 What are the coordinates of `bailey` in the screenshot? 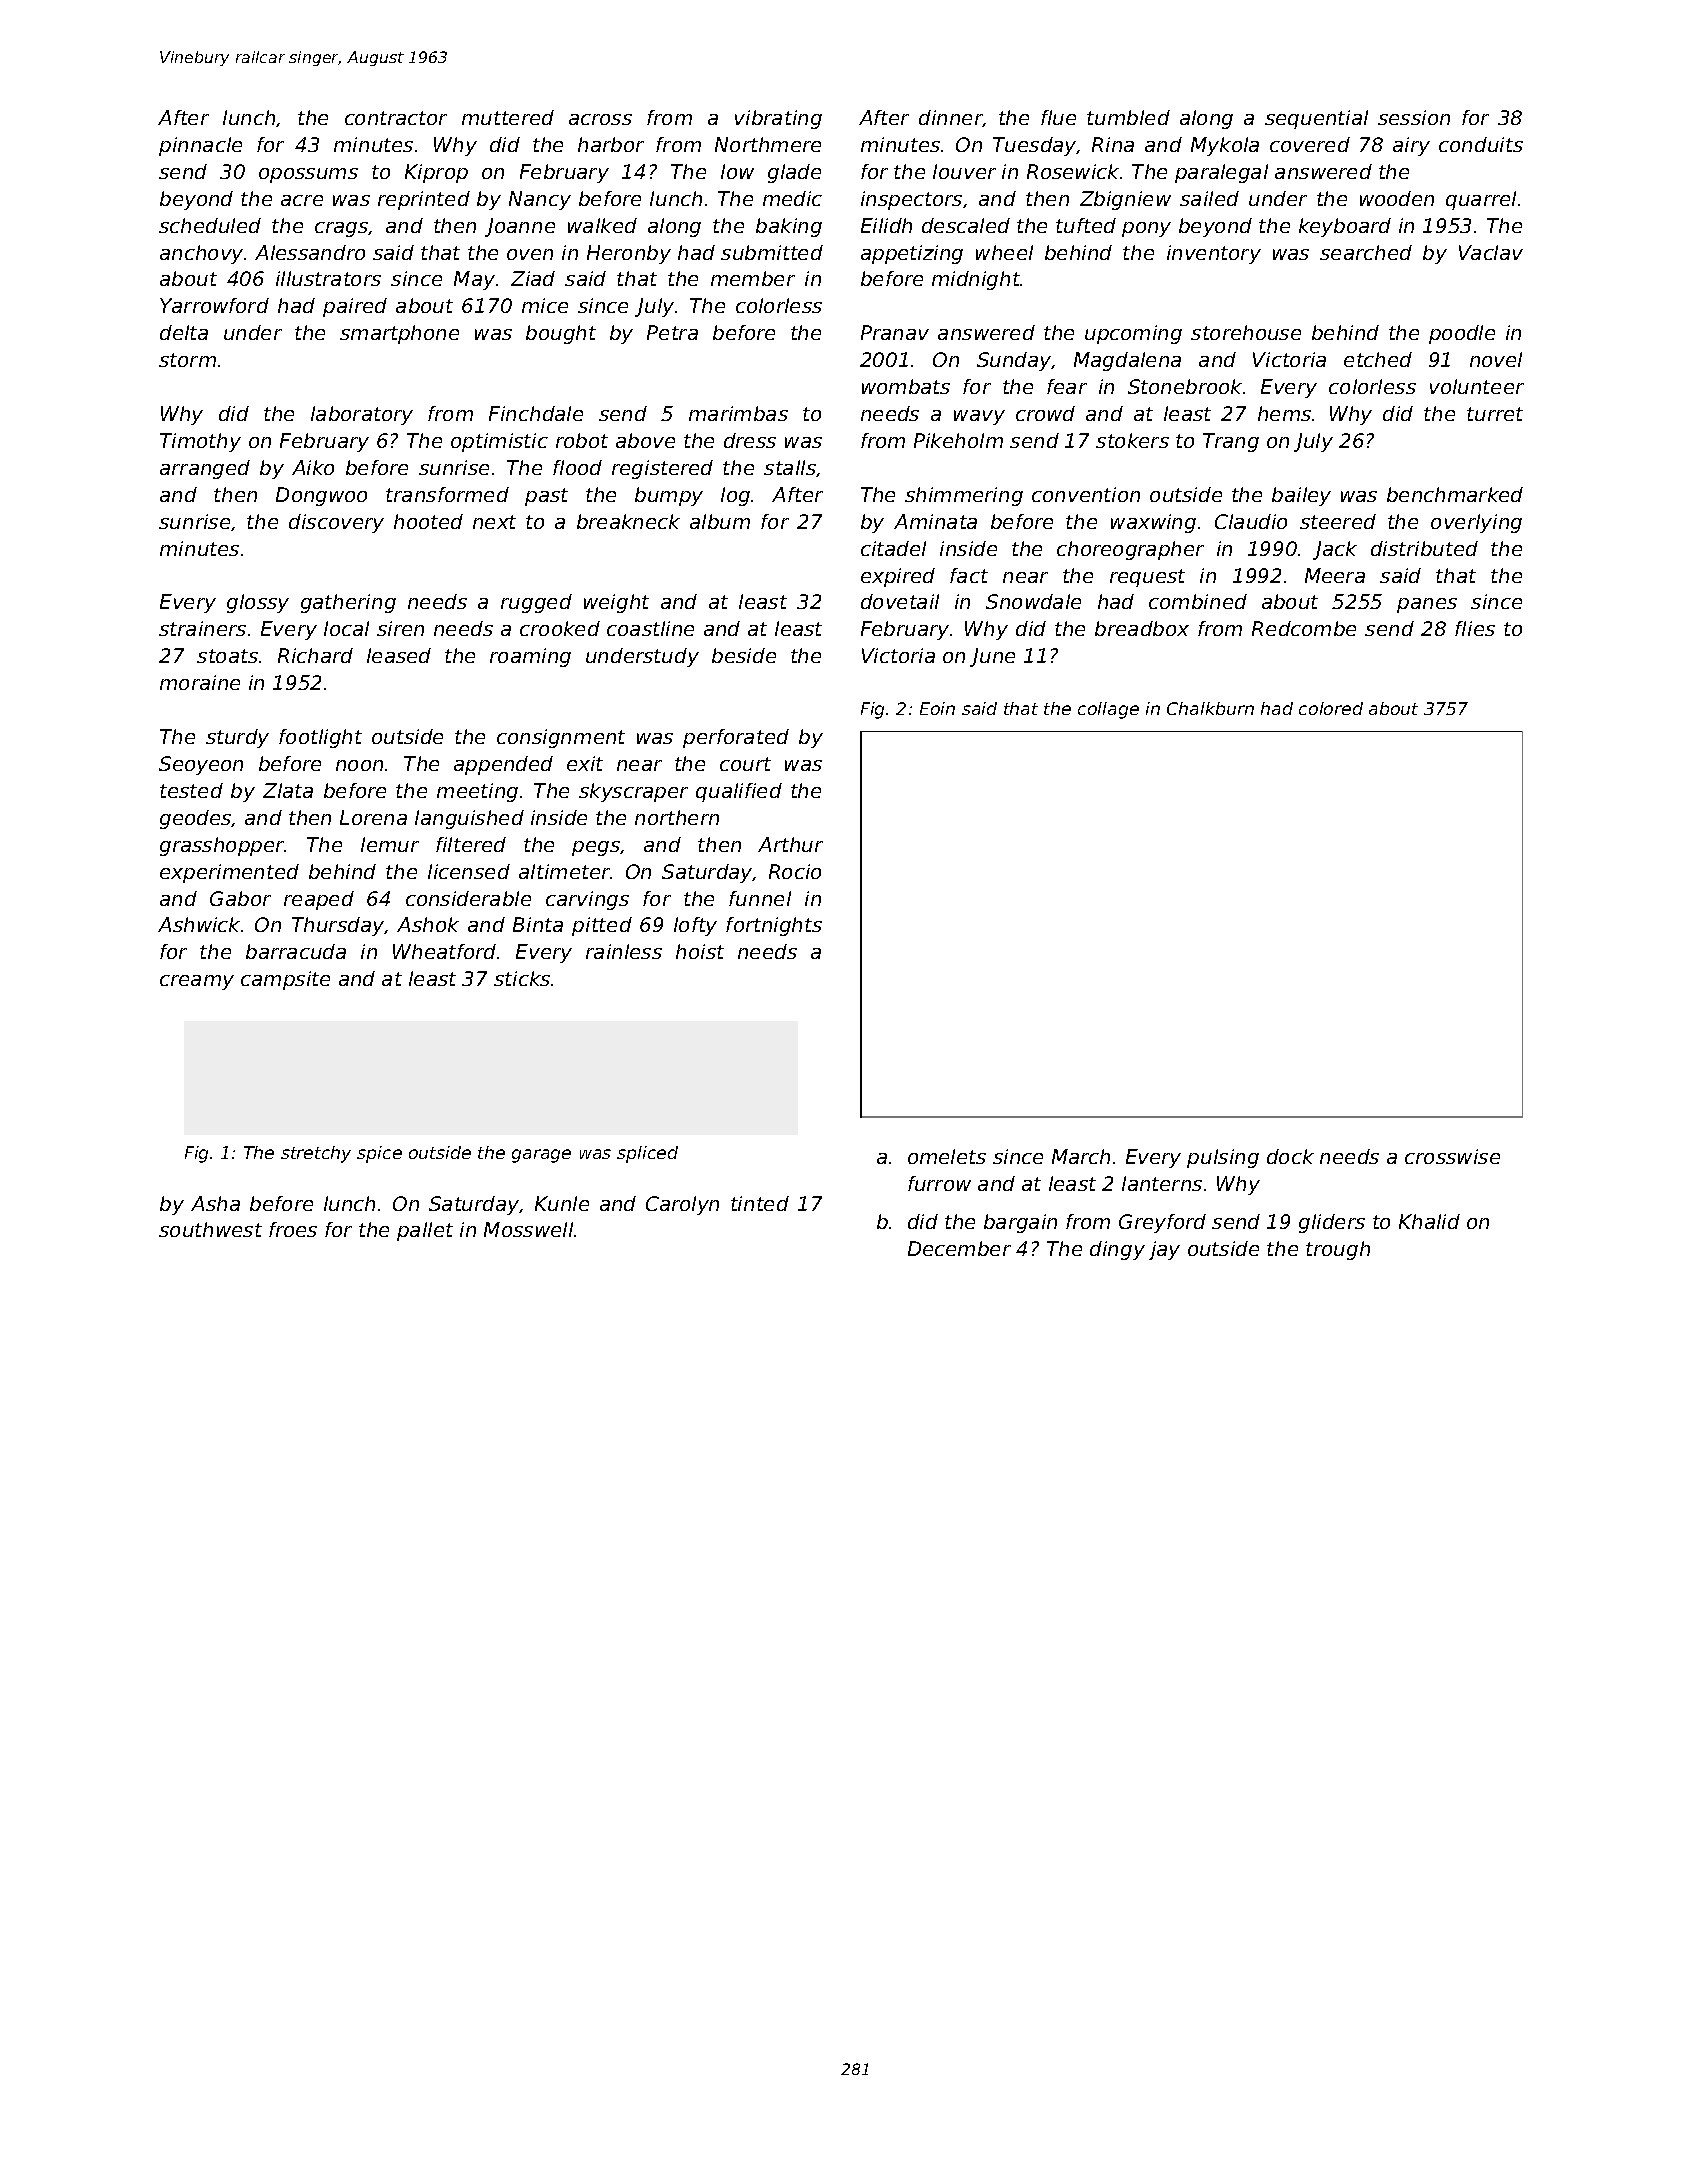 It's located at (1301, 496).
